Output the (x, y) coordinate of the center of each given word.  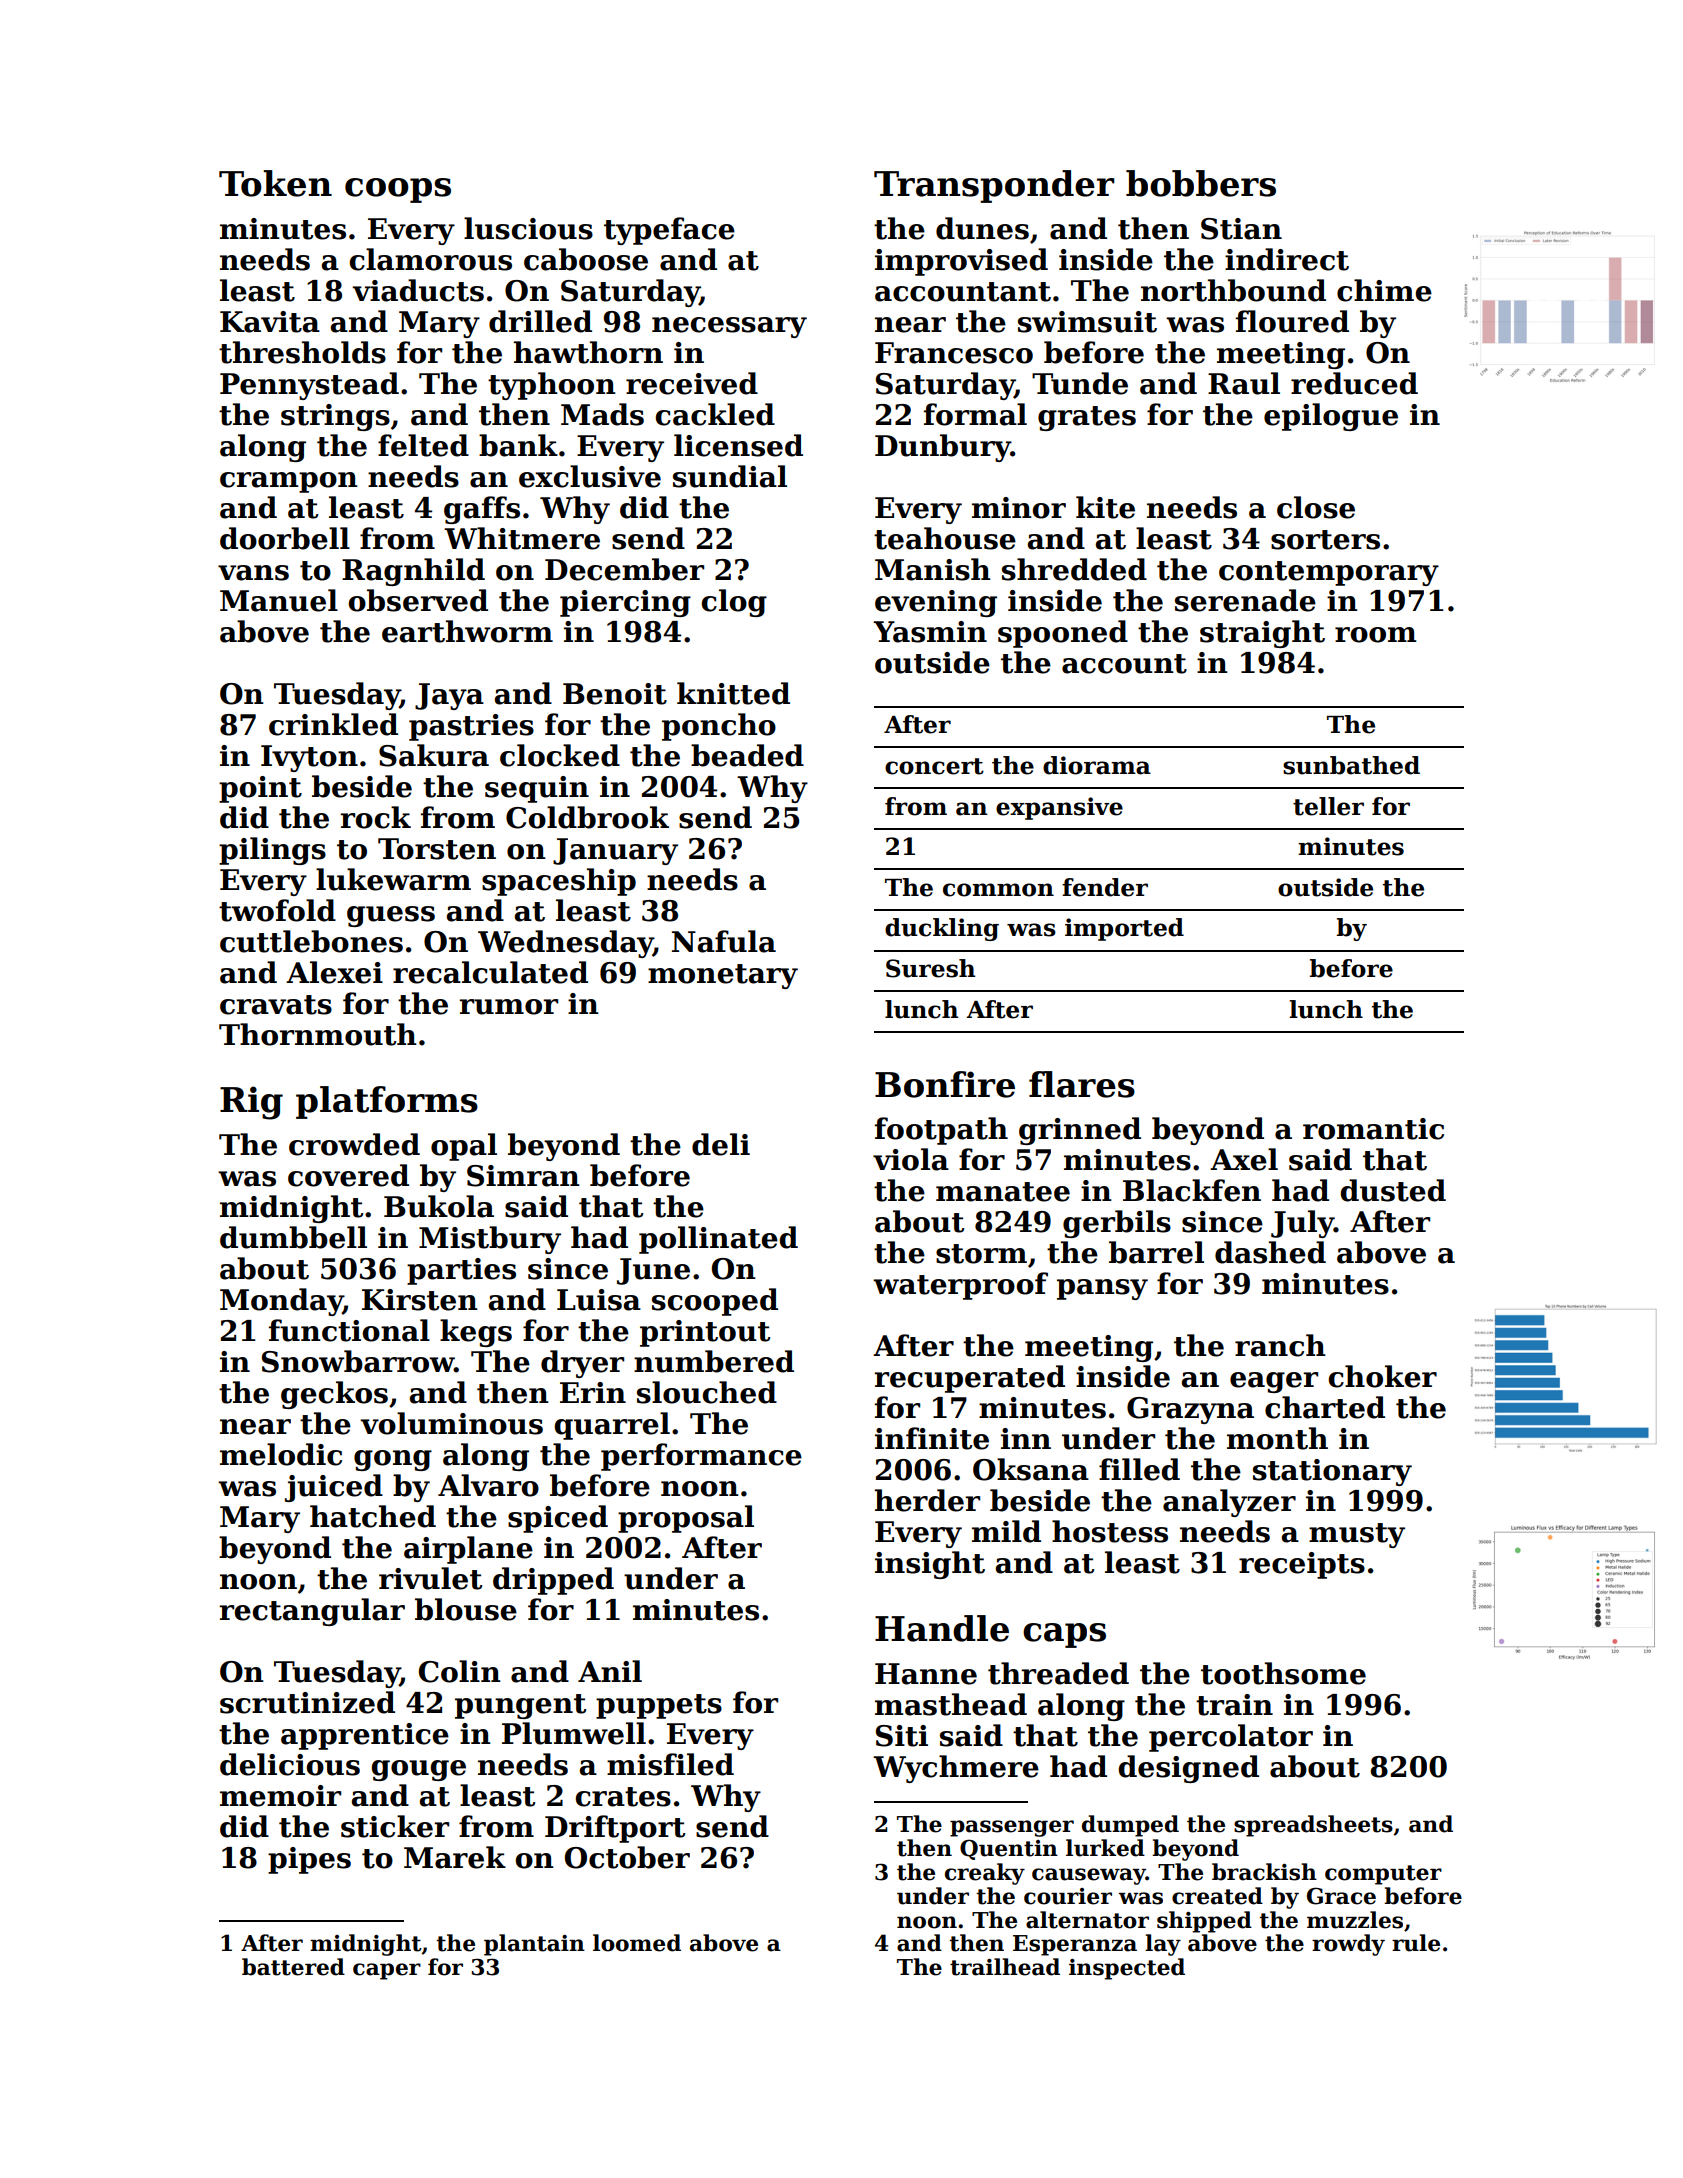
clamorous (430, 259)
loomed (637, 1943)
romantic (1373, 1129)
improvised (961, 262)
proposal (686, 1519)
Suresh (930, 968)
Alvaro (488, 1485)
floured (1292, 321)
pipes (309, 1860)
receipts (1302, 1565)
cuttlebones (311, 941)
